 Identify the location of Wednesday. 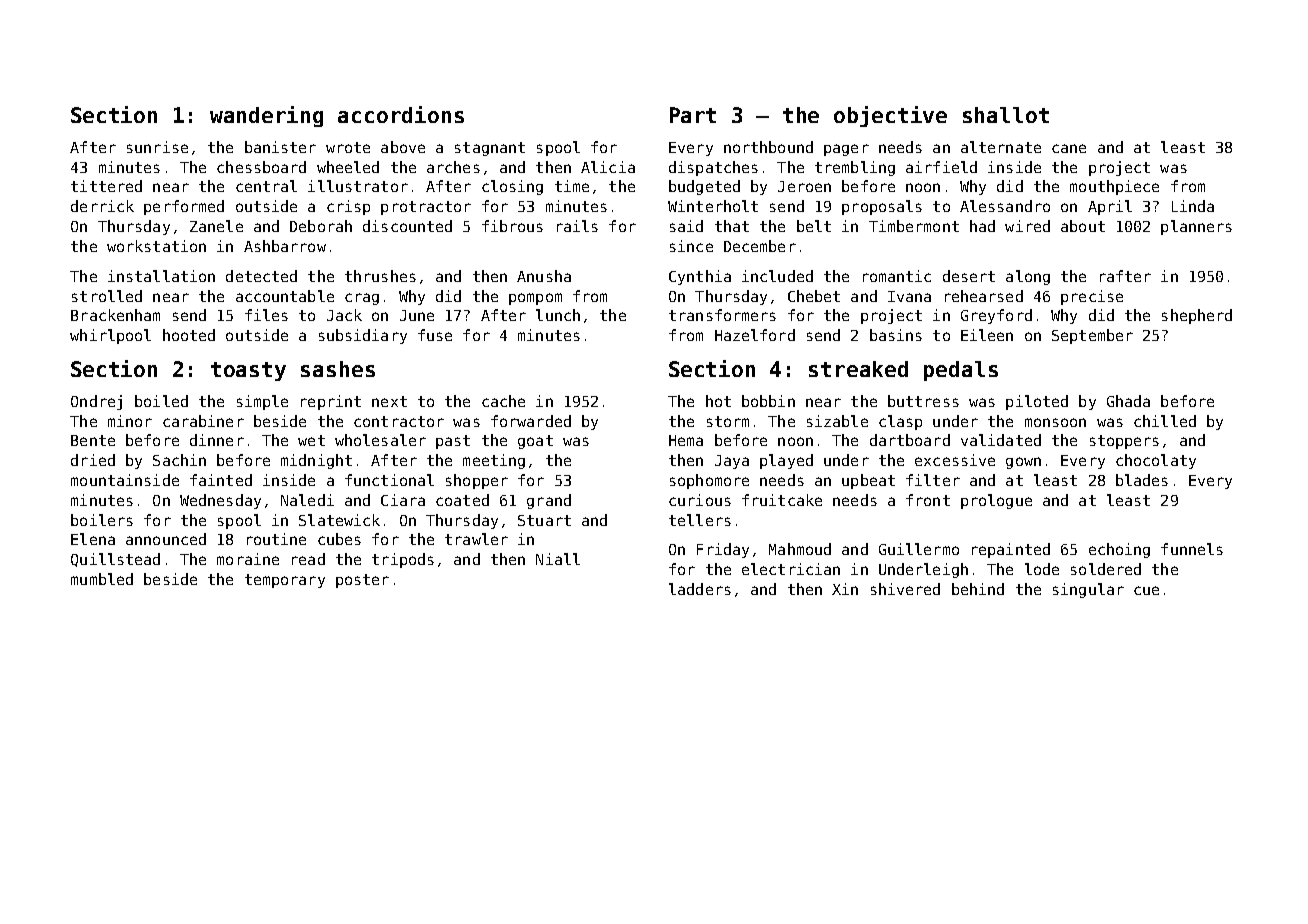
(220, 501).
